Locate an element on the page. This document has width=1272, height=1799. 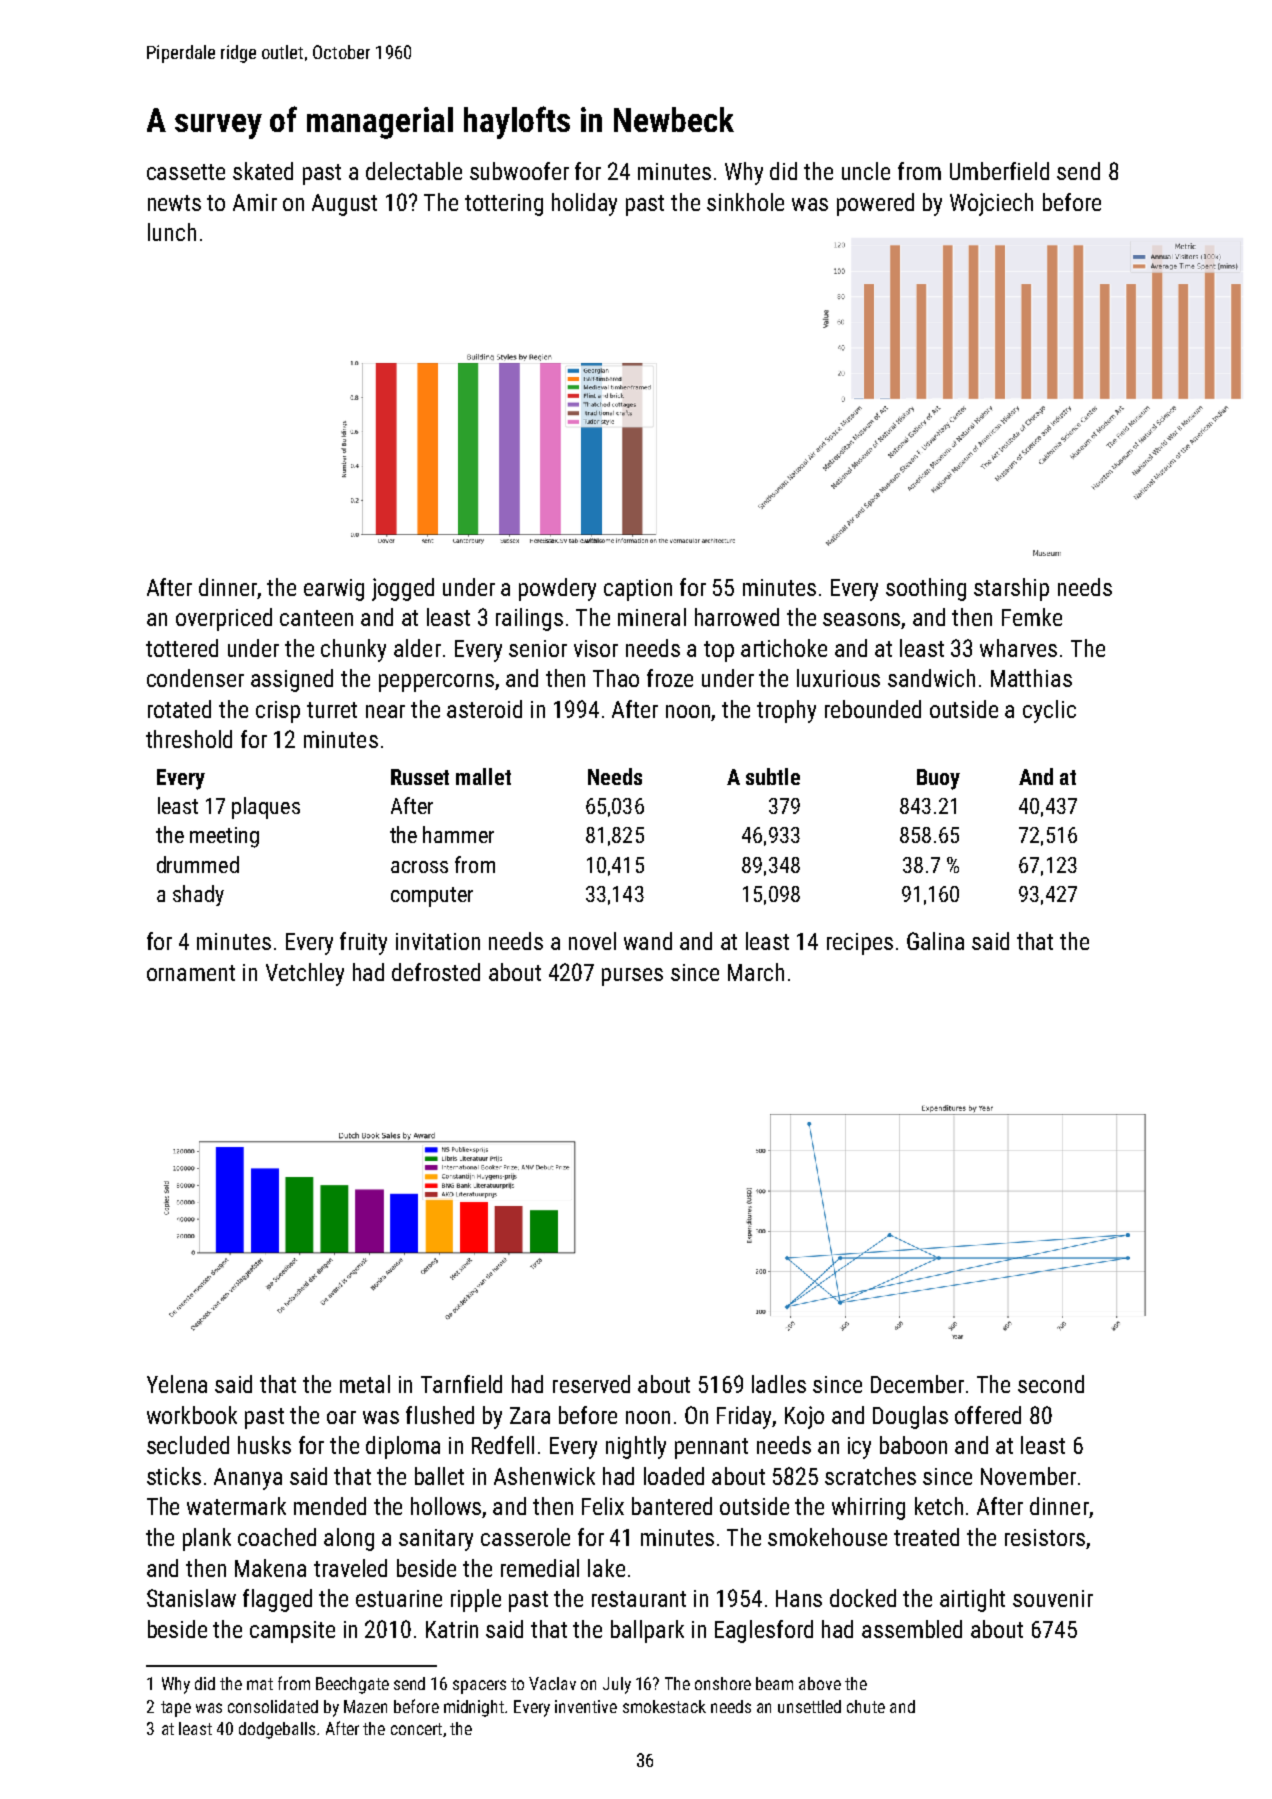
holiday is located at coordinates (584, 204).
